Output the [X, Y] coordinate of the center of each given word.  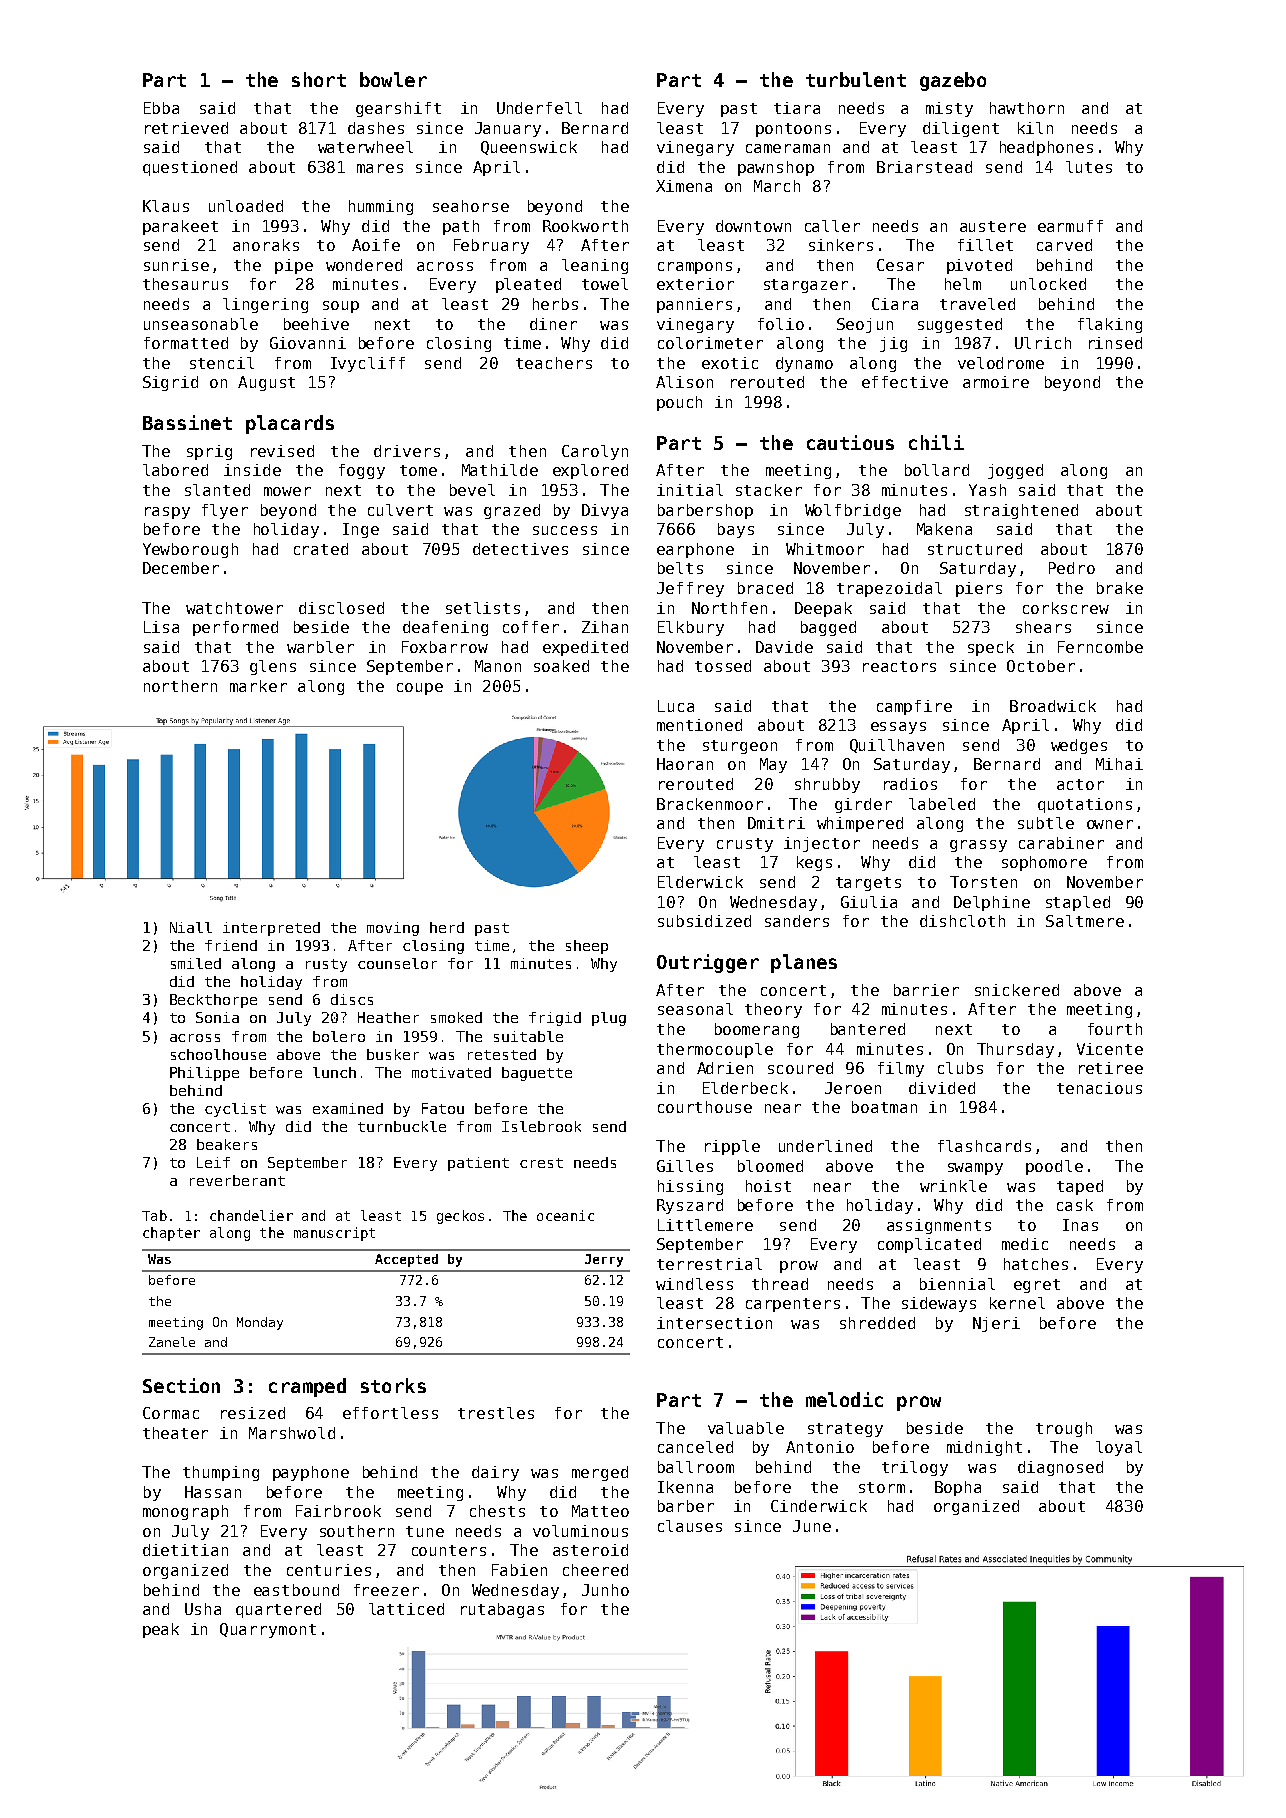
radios [910, 784]
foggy [362, 471]
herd [447, 927]
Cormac [171, 1413]
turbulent [856, 79]
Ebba [161, 108]
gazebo [953, 81]
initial [690, 490]
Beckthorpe [213, 1001]
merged [600, 1473]
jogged [1015, 471]
